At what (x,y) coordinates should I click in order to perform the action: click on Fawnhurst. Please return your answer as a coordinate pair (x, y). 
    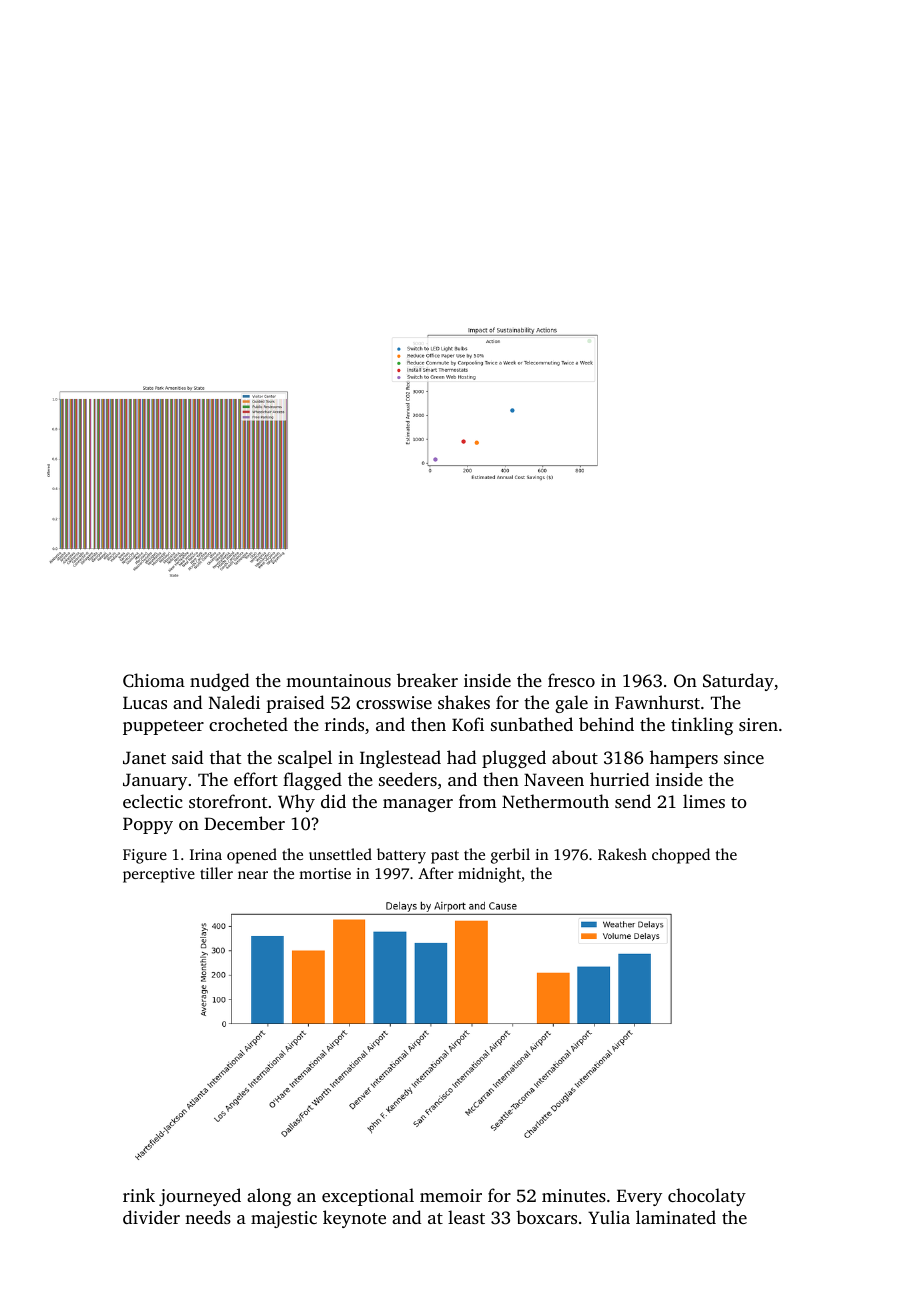
    Looking at the image, I should click on (657, 702).
